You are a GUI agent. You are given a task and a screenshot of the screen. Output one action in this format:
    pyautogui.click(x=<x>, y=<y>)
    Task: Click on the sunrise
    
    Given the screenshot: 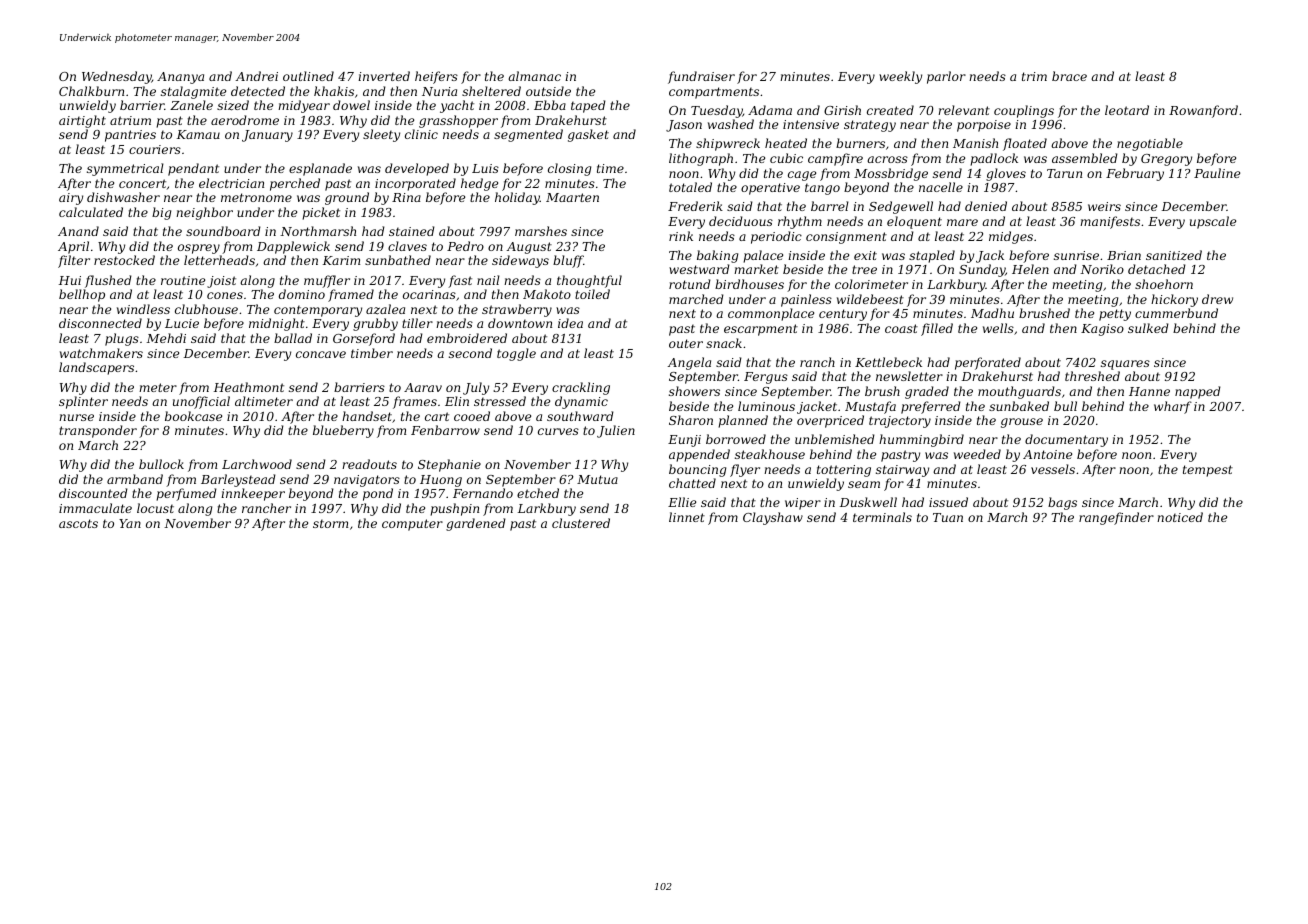 What is the action you would take?
    pyautogui.click(x=1076, y=255)
